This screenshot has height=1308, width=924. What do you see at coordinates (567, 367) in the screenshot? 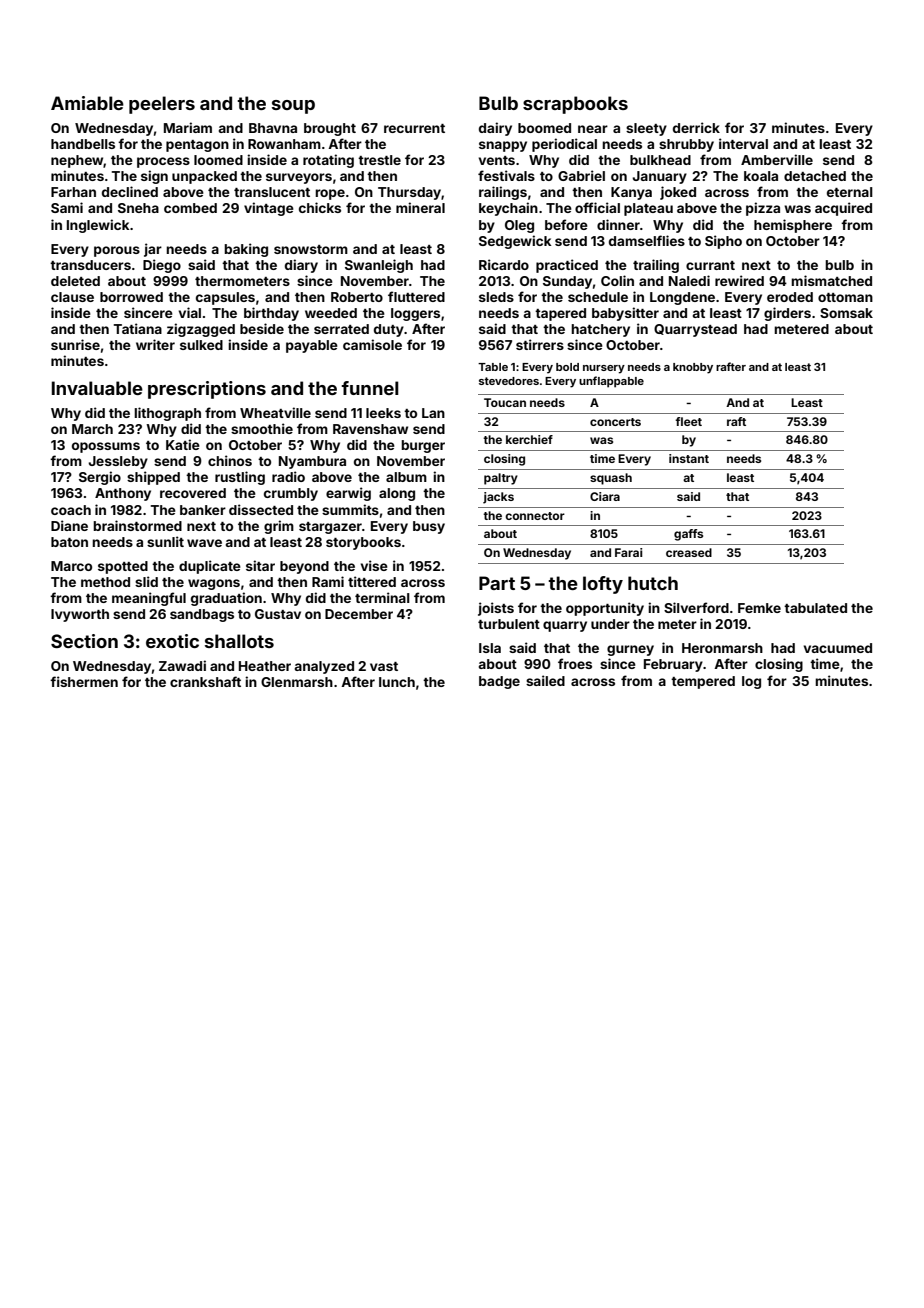
I see `bold` at bounding box center [567, 367].
